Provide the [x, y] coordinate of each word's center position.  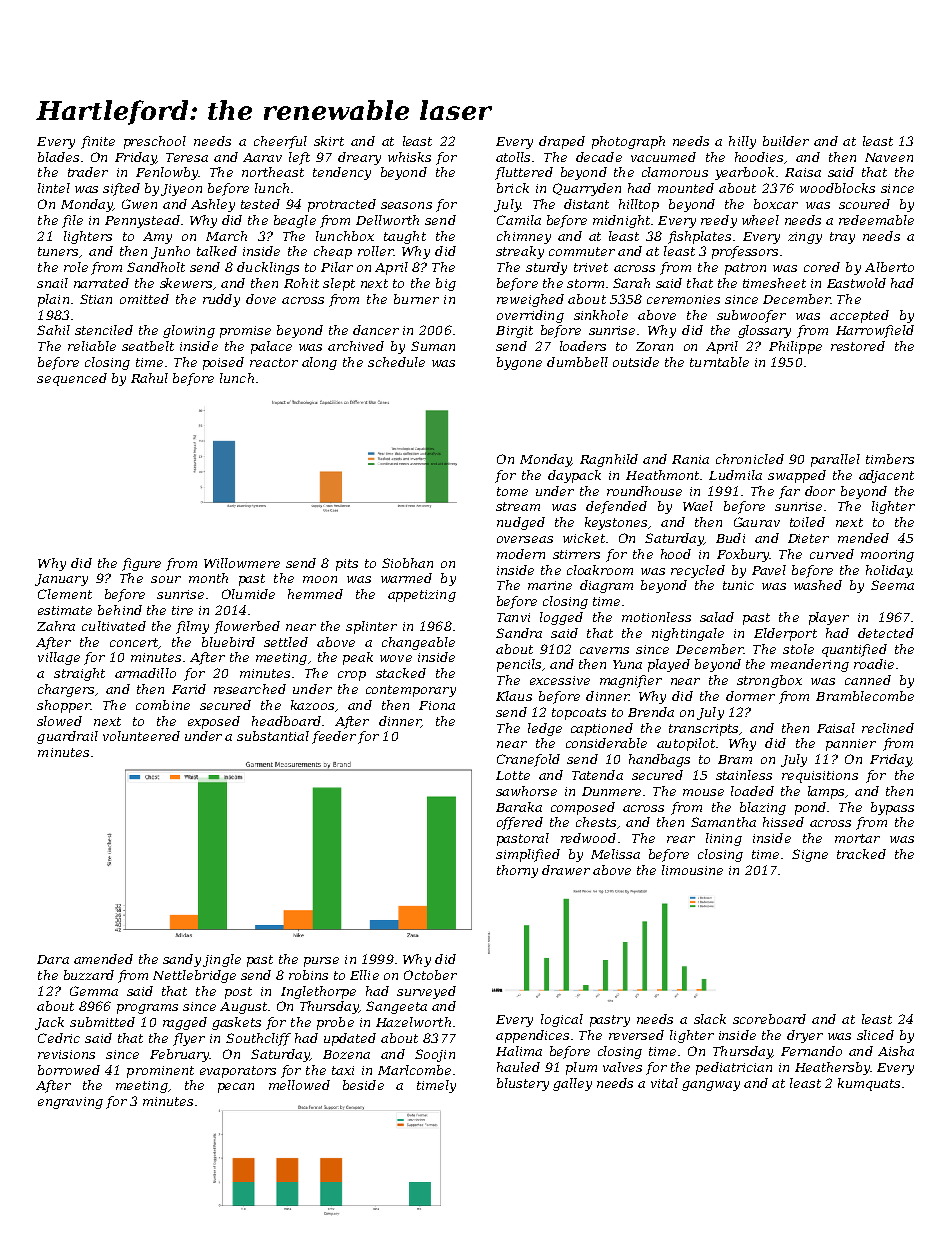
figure [141, 564]
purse [321, 962]
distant [586, 204]
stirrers [576, 554]
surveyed [426, 992]
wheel [760, 220]
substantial [273, 736]
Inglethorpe [318, 992]
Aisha [896, 1051]
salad [717, 617]
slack [710, 1019]
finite [98, 142]
